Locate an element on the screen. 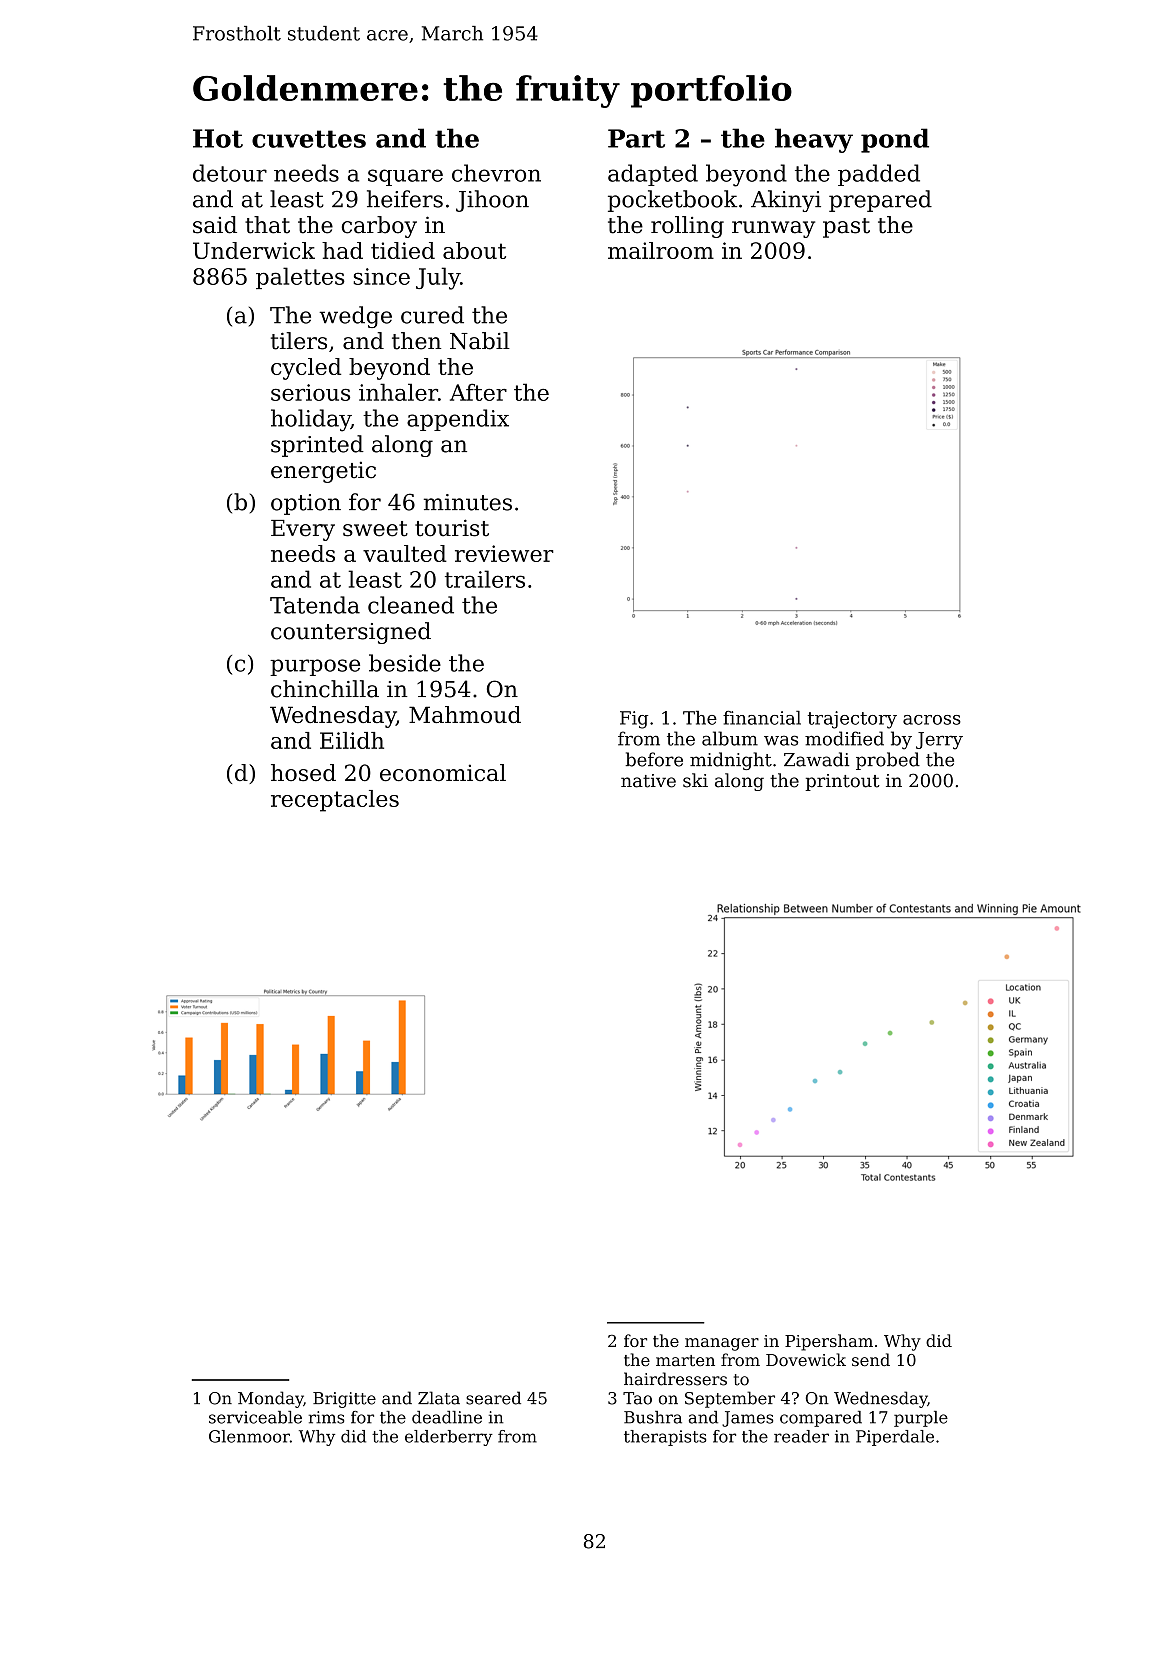 The height and width of the screenshot is (1654, 1165). marten is located at coordinates (685, 1361).
